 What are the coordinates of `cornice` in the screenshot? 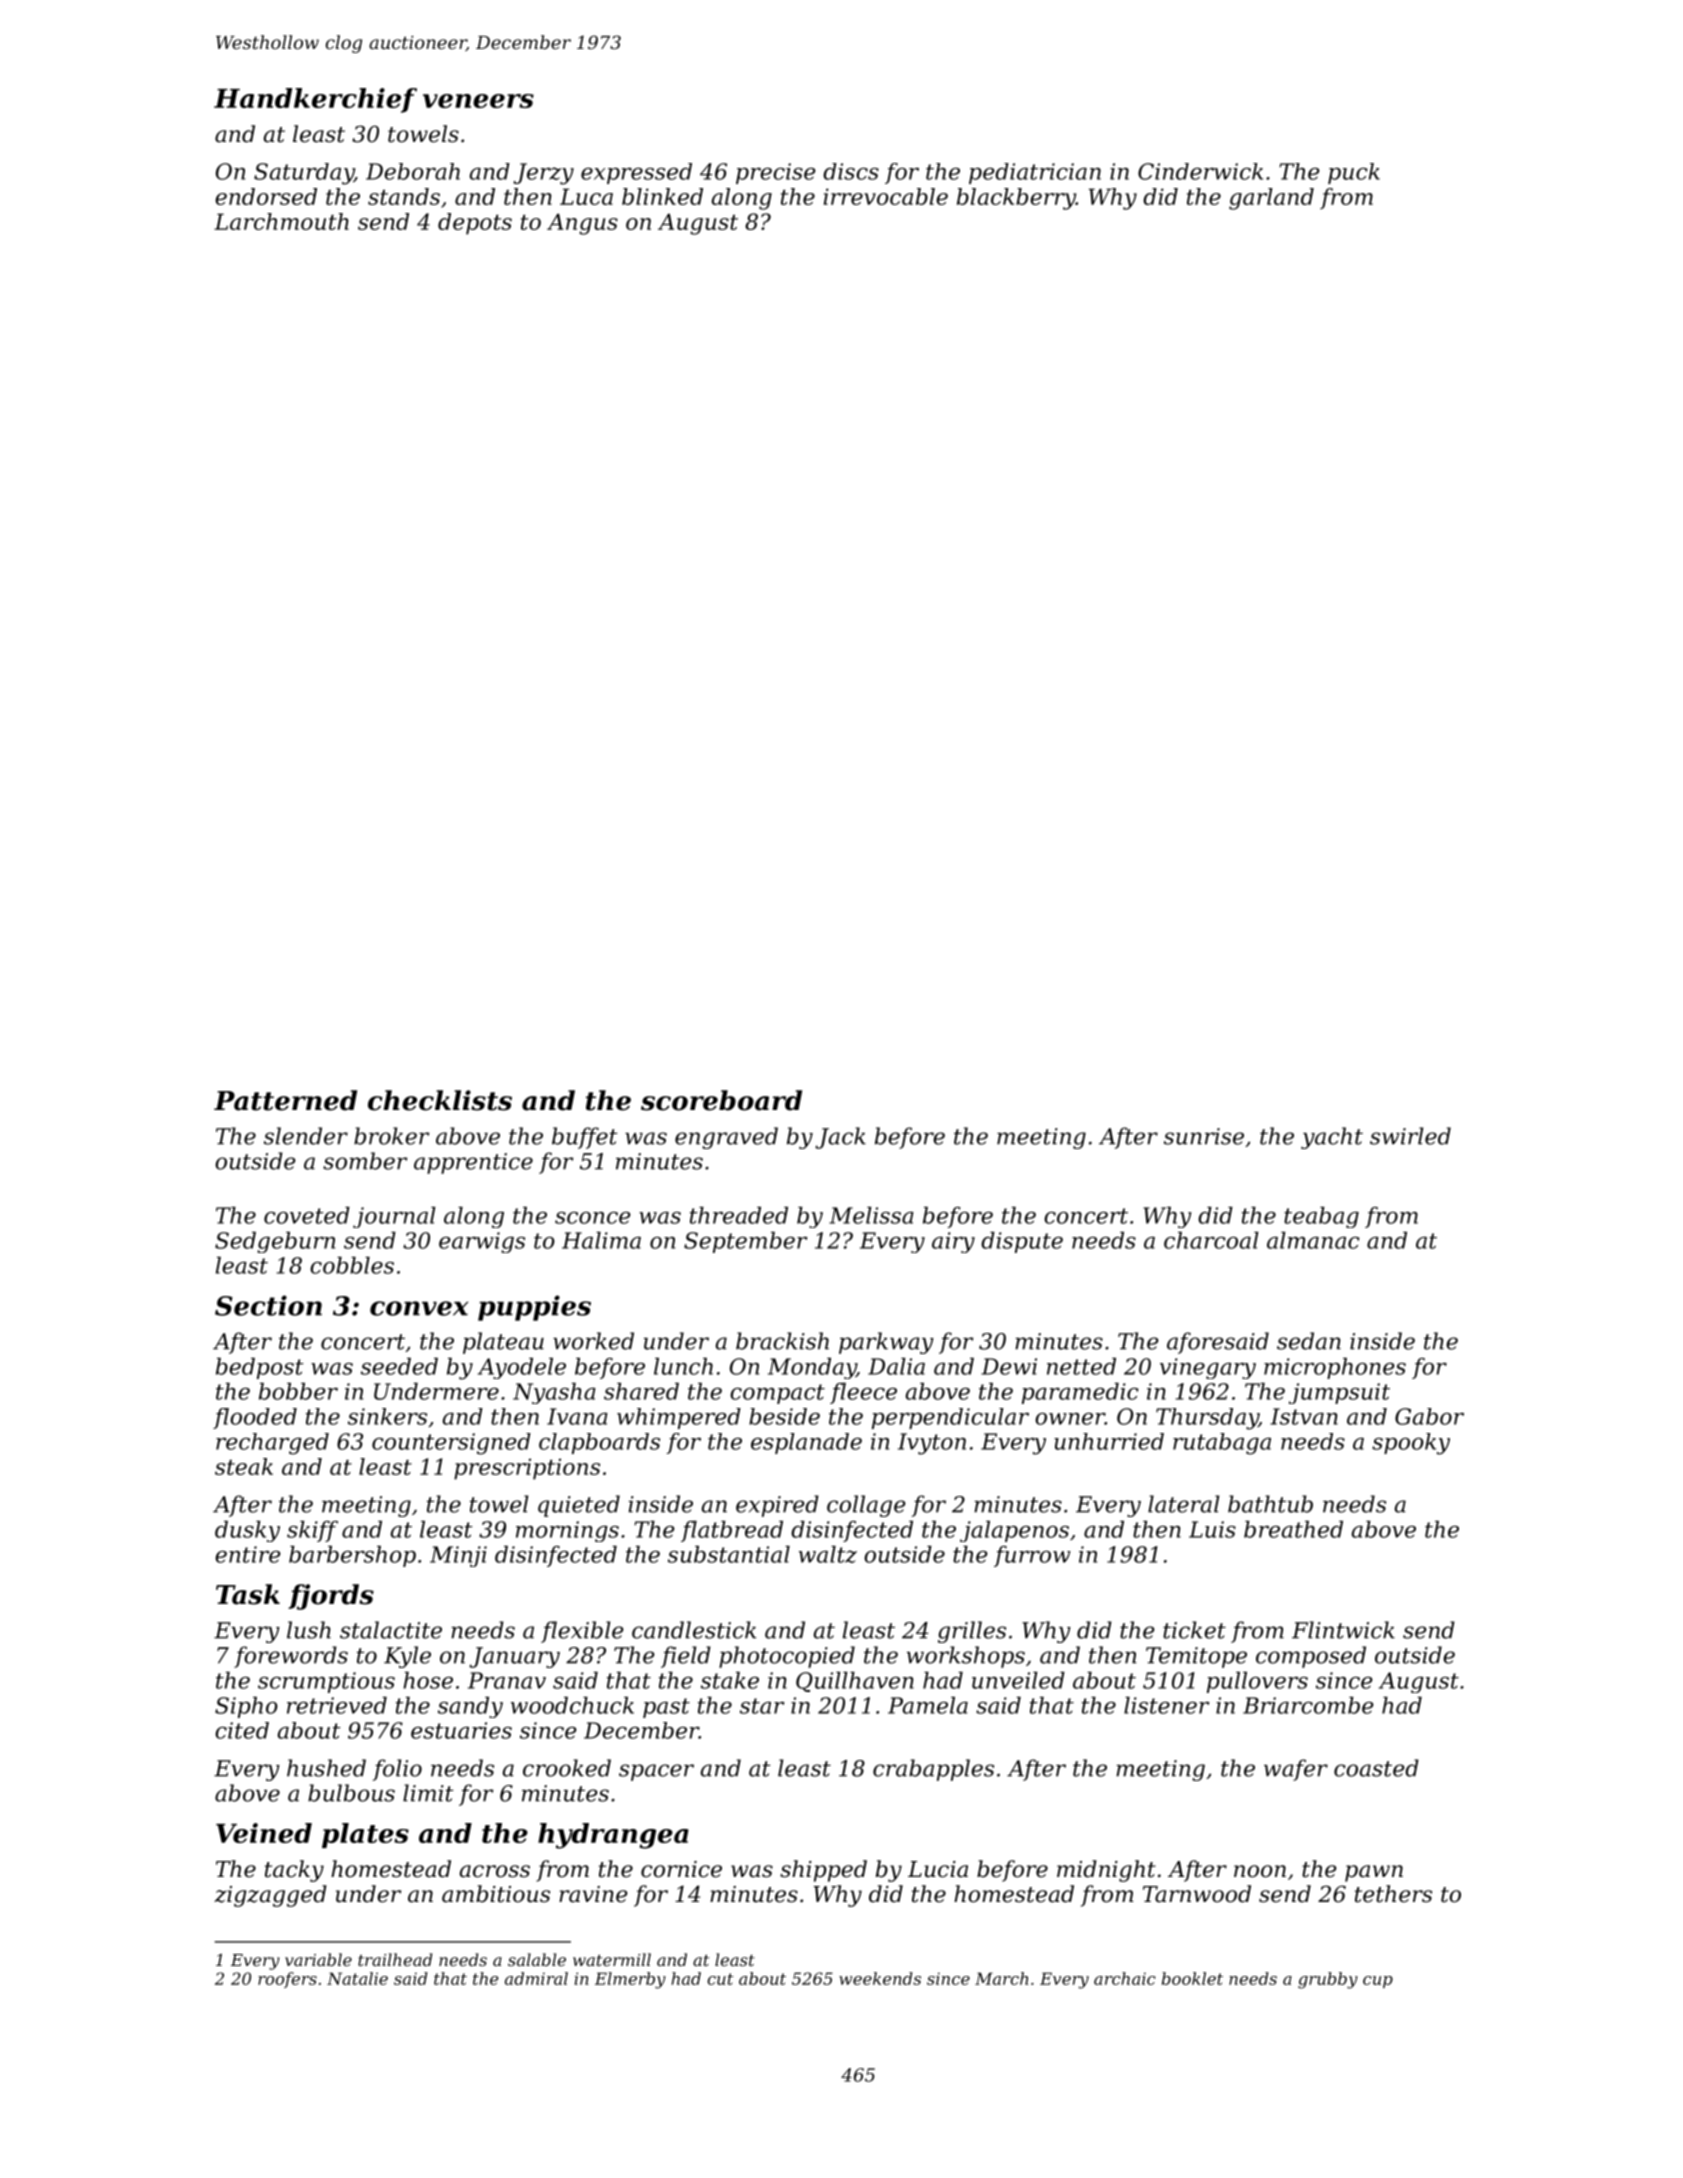 It's located at (681, 1869).
